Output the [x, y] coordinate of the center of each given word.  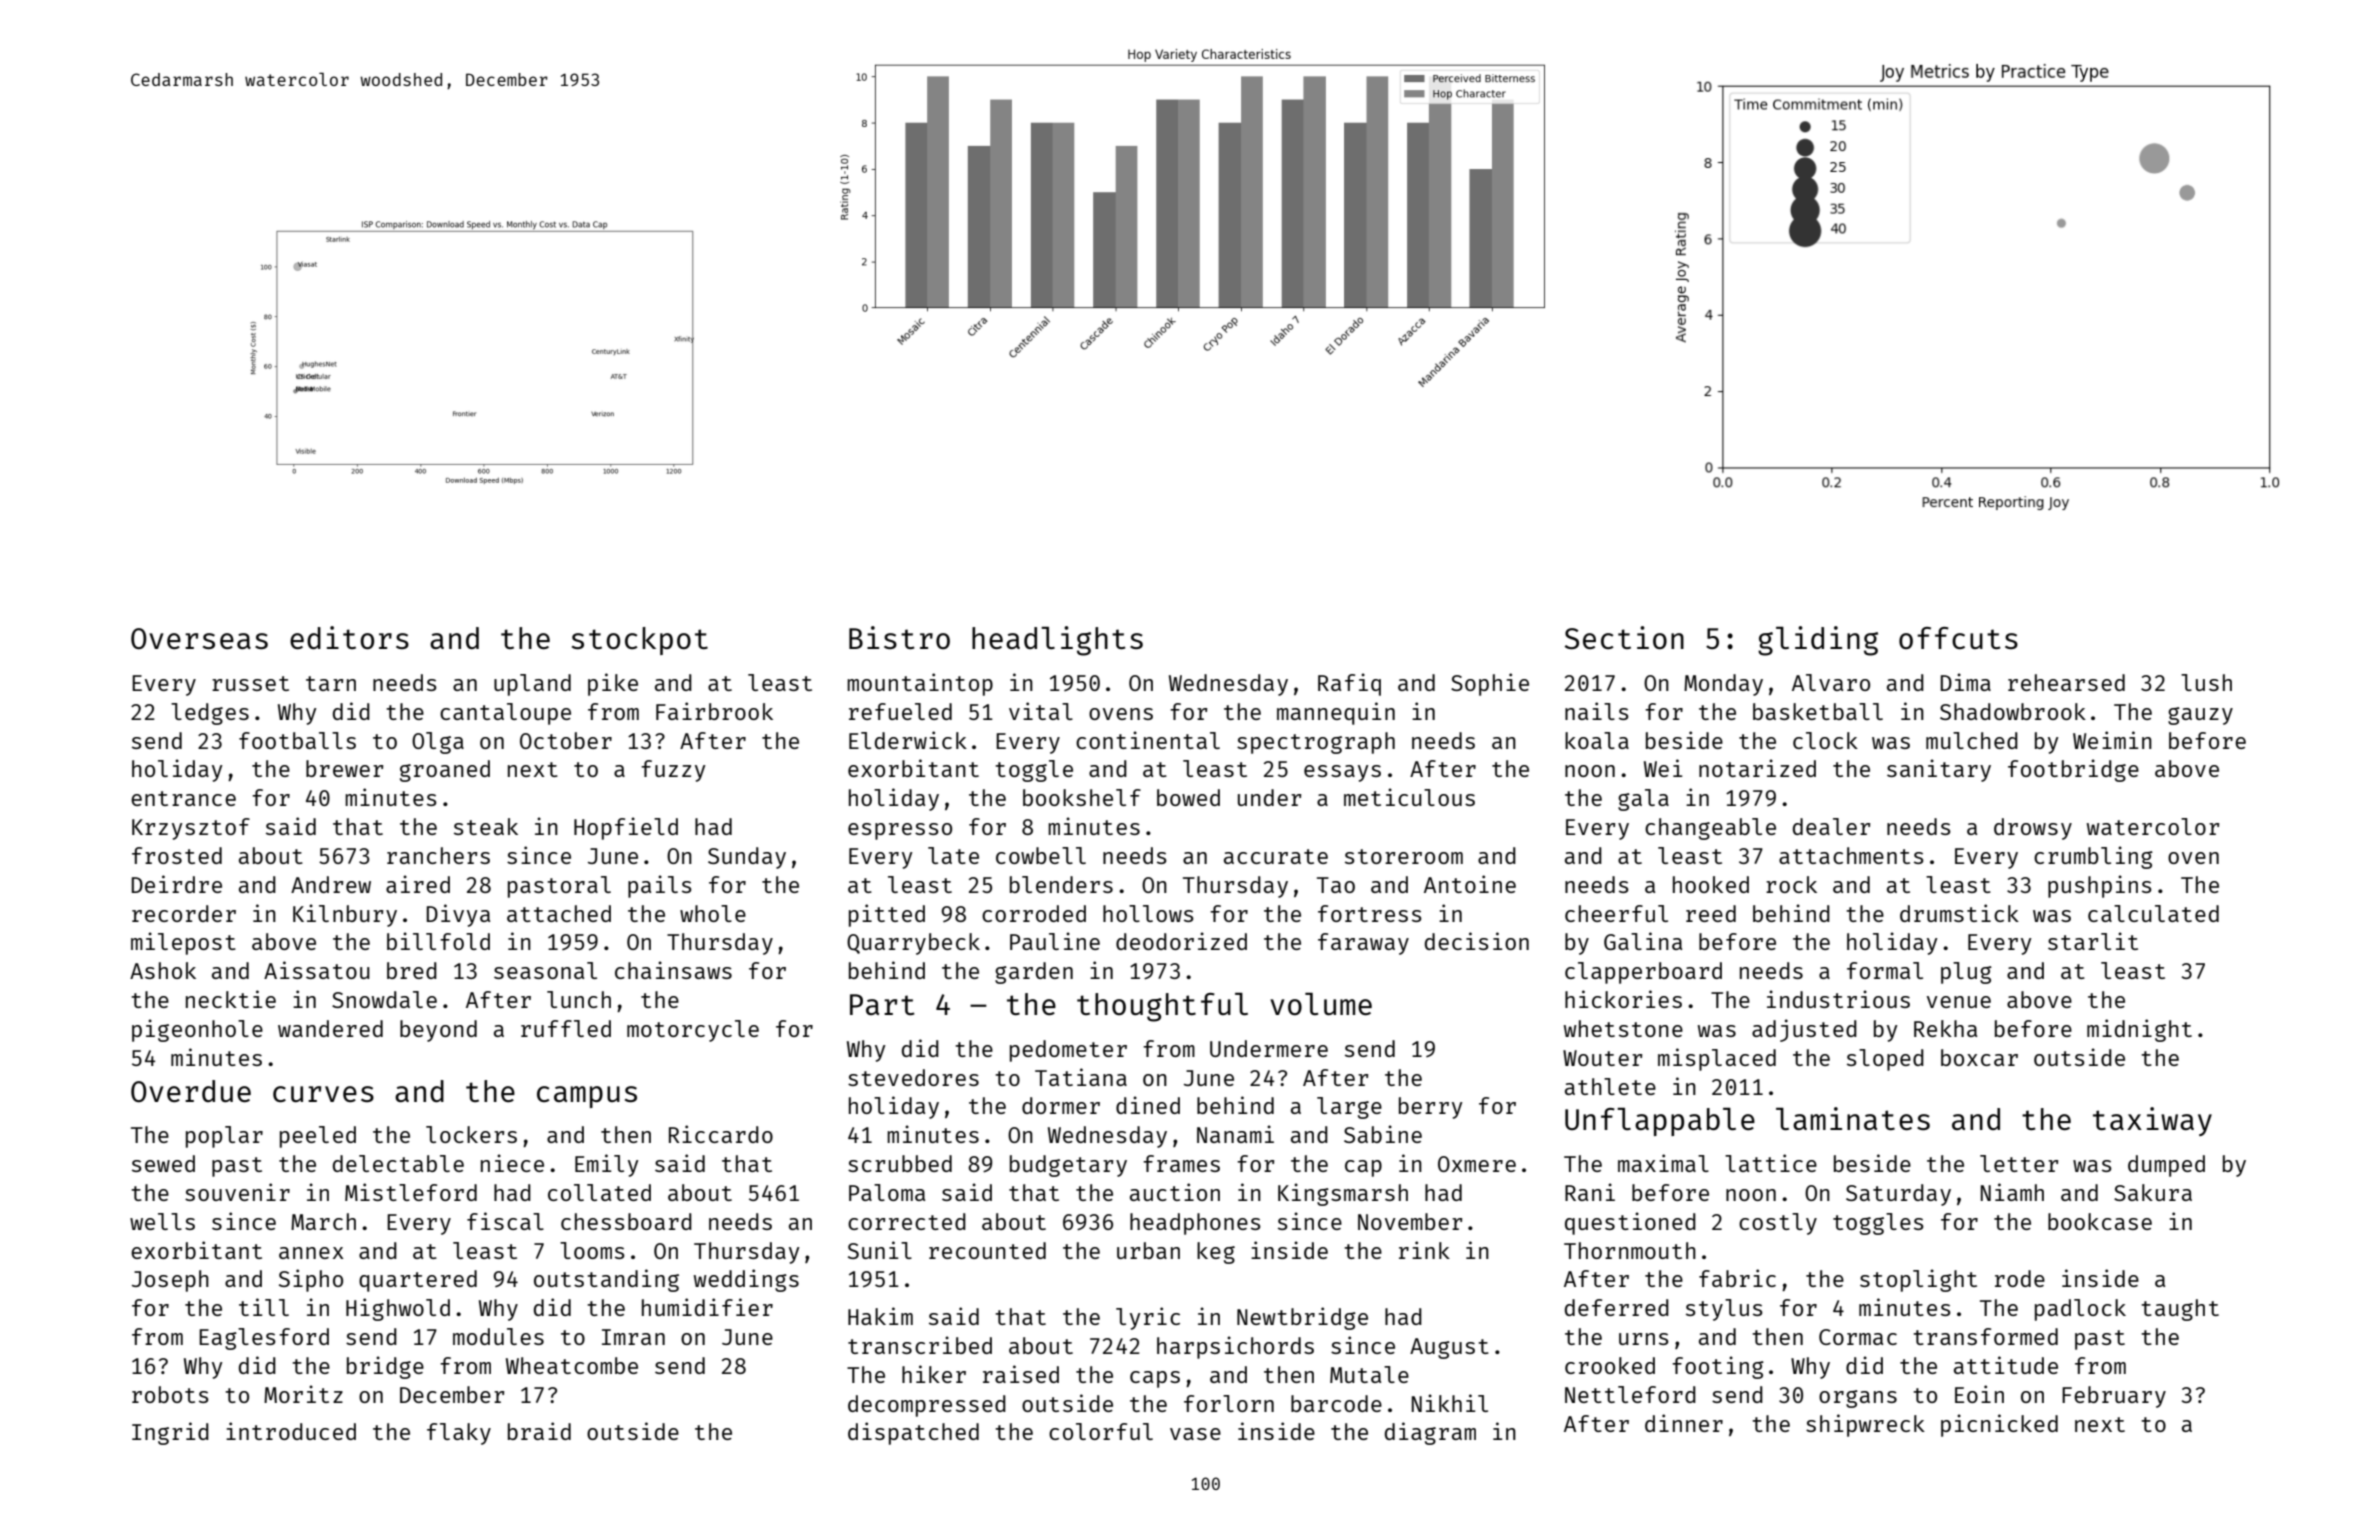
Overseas [199, 638]
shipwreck [1865, 1425]
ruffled [566, 1028]
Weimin [2112, 740]
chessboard [626, 1221]
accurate [1276, 856]
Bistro [899, 637]
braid [539, 1431]
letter [2019, 1163]
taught [2180, 1310]
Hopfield [626, 828]
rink [1424, 1250]
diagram [1430, 1433]
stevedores [913, 1077]
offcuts [1958, 638]
